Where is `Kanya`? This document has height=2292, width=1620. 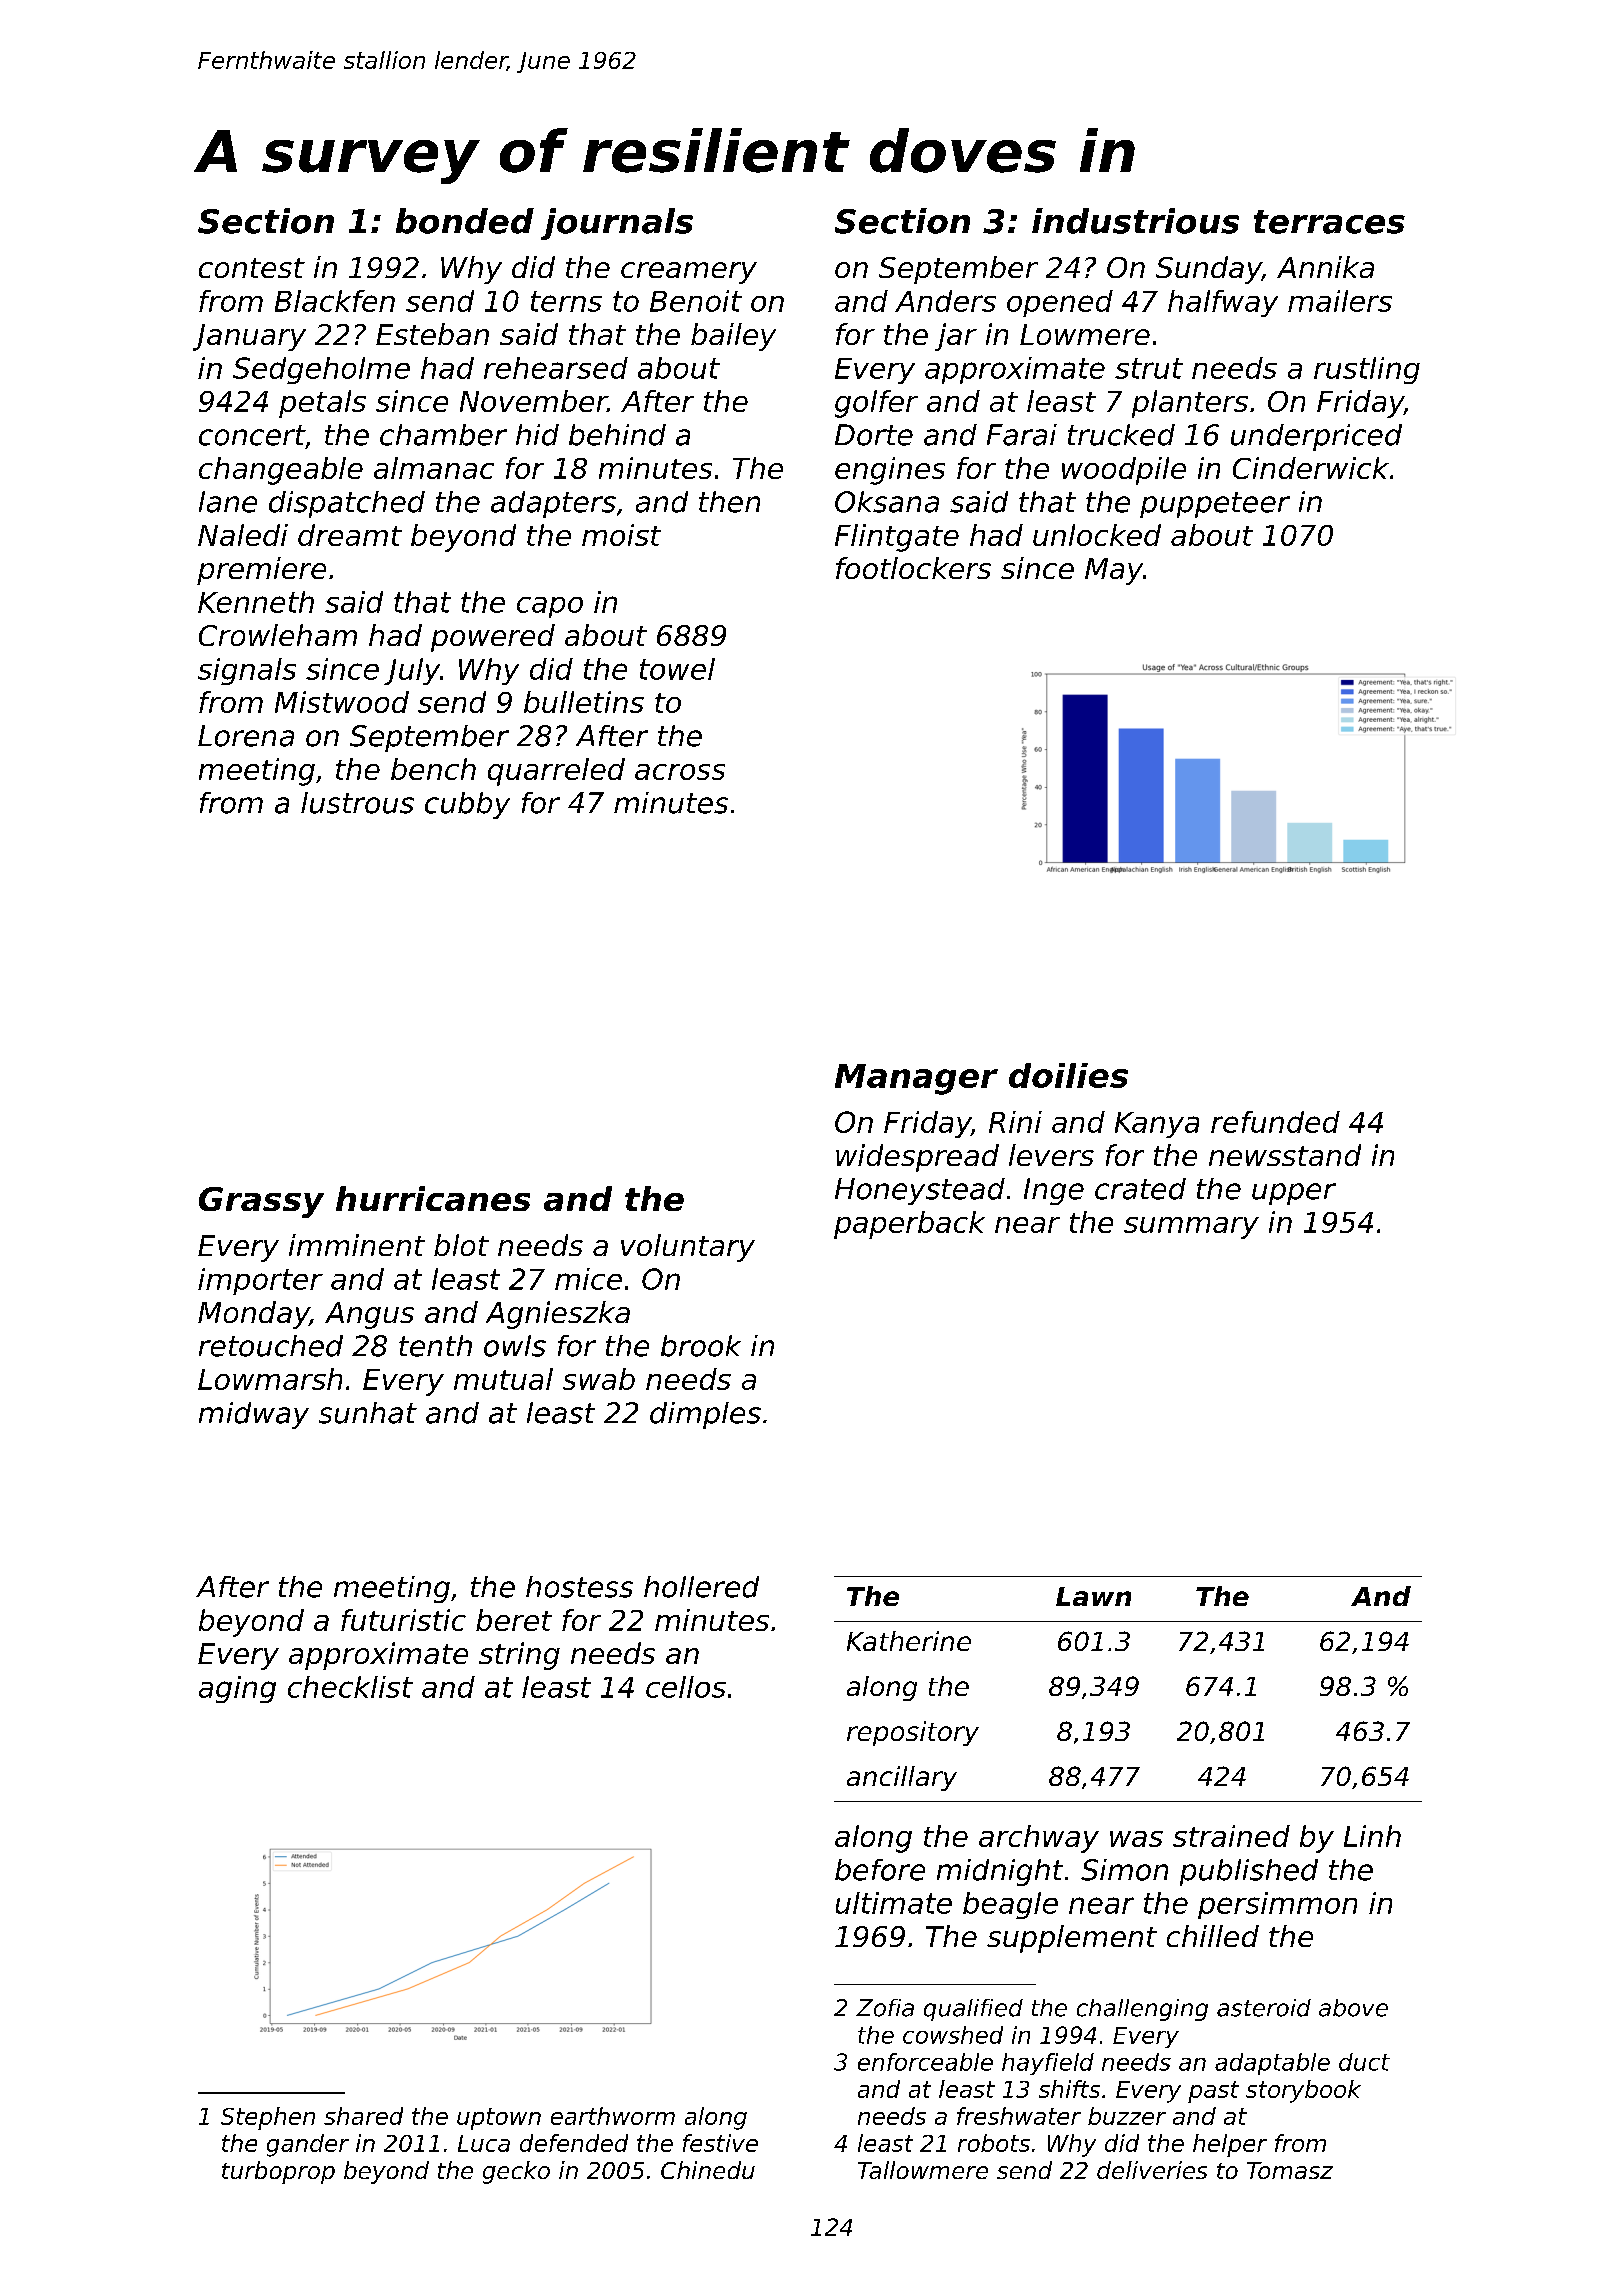
Kanya is located at coordinates (1157, 1125).
